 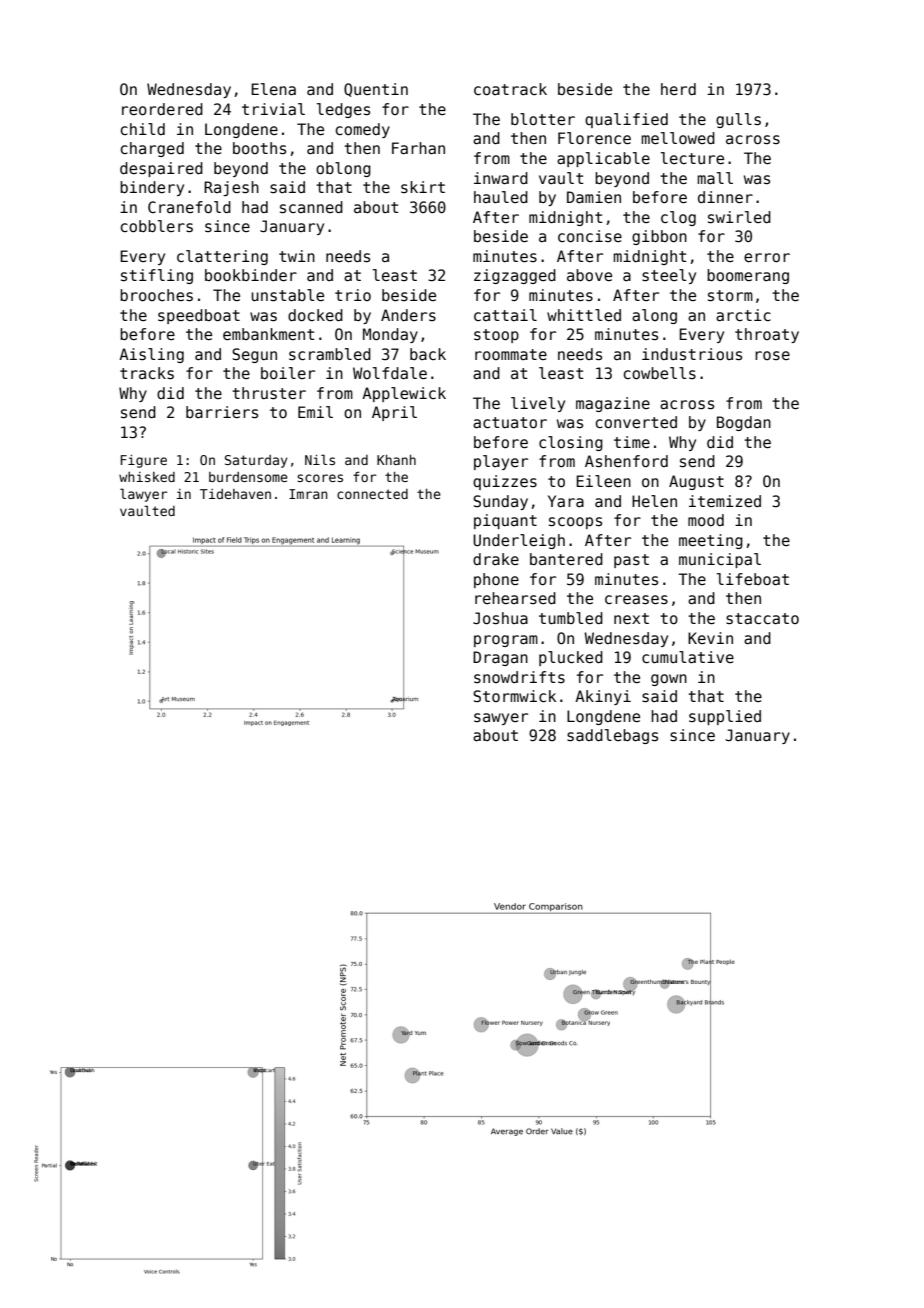 What do you see at coordinates (144, 495) in the image?
I see `lawyer` at bounding box center [144, 495].
